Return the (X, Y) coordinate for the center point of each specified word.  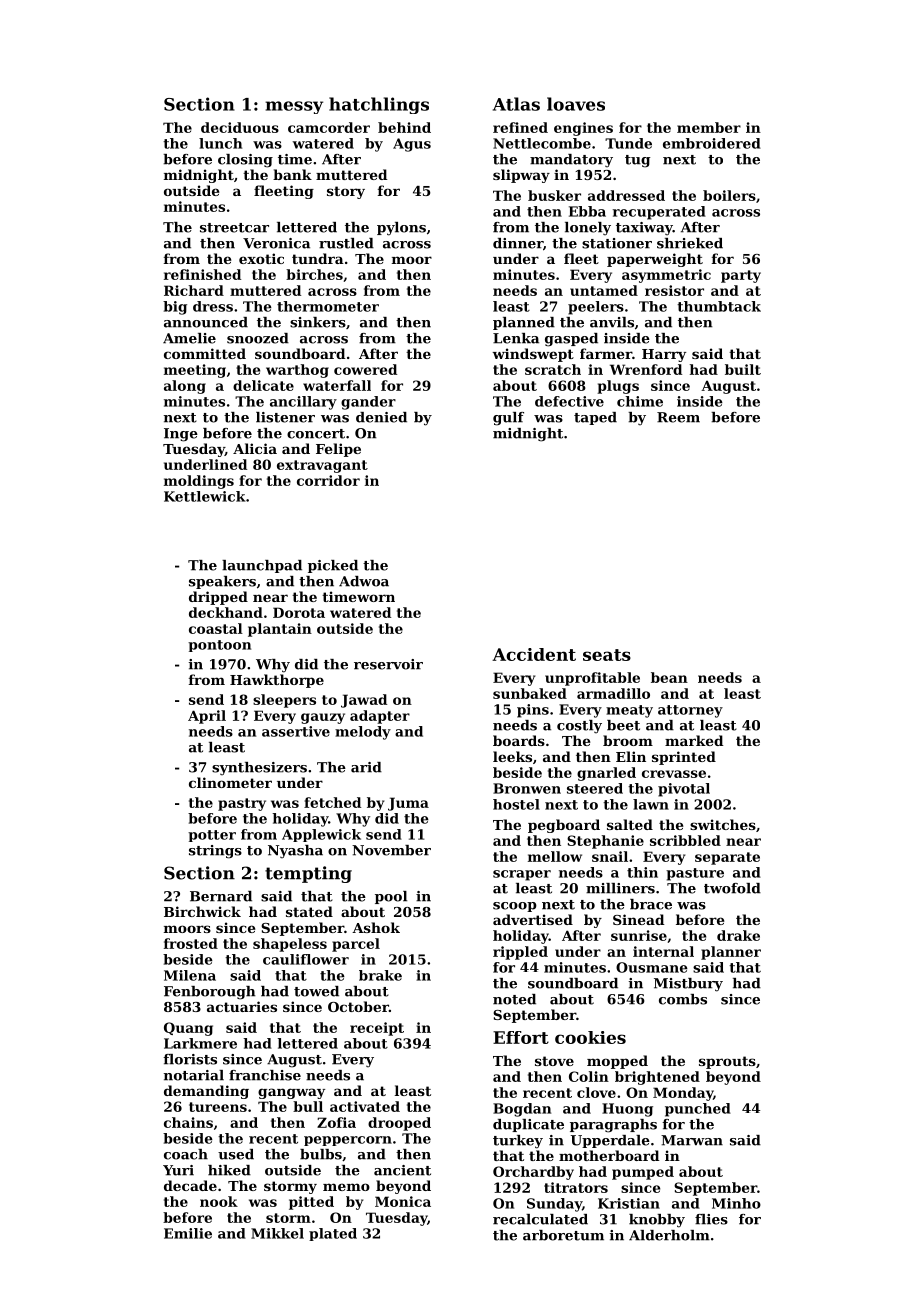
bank (292, 174)
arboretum (563, 1235)
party (741, 276)
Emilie (188, 1233)
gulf (508, 419)
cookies (590, 1037)
